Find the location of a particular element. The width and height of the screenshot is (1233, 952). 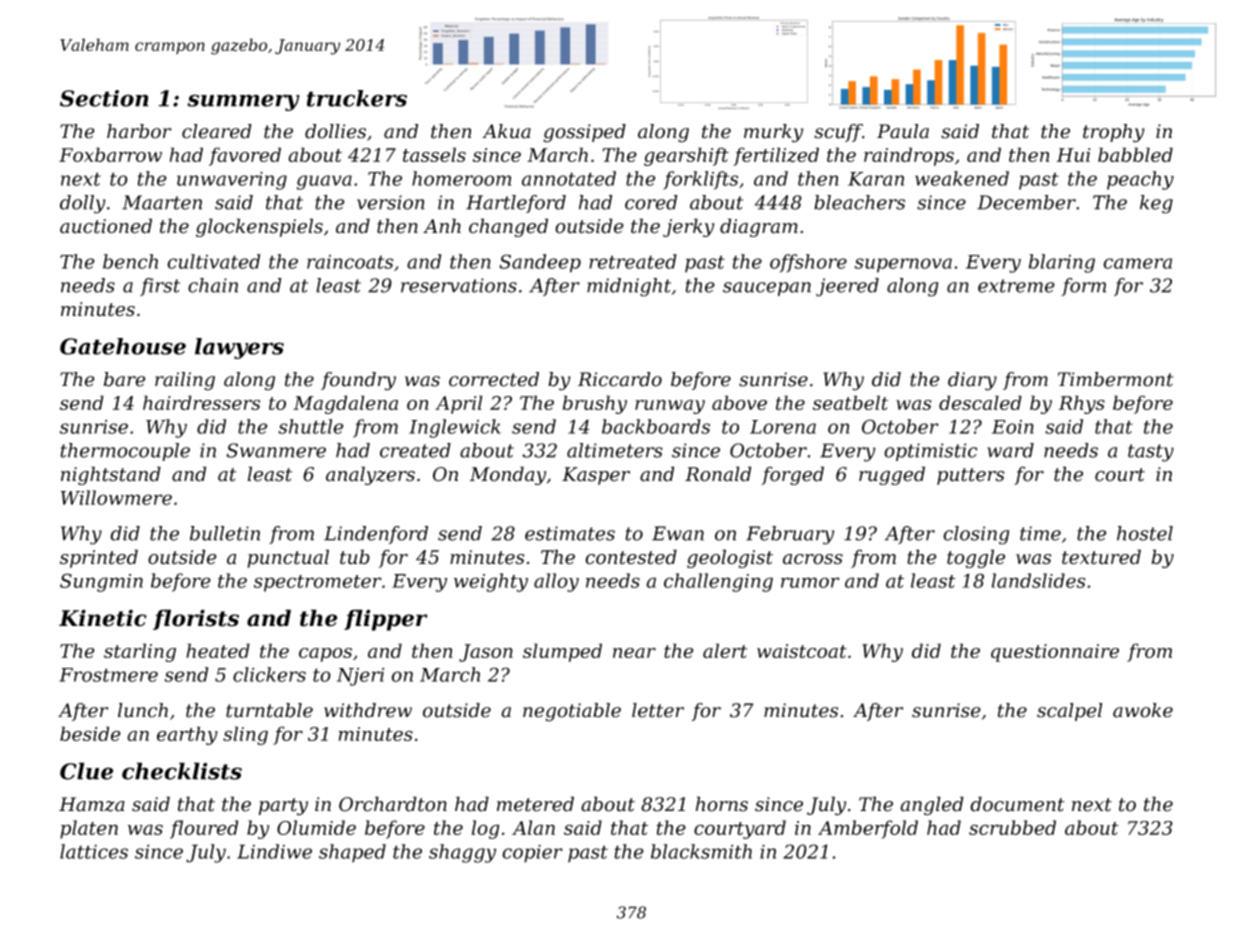

summery is located at coordinates (243, 102).
